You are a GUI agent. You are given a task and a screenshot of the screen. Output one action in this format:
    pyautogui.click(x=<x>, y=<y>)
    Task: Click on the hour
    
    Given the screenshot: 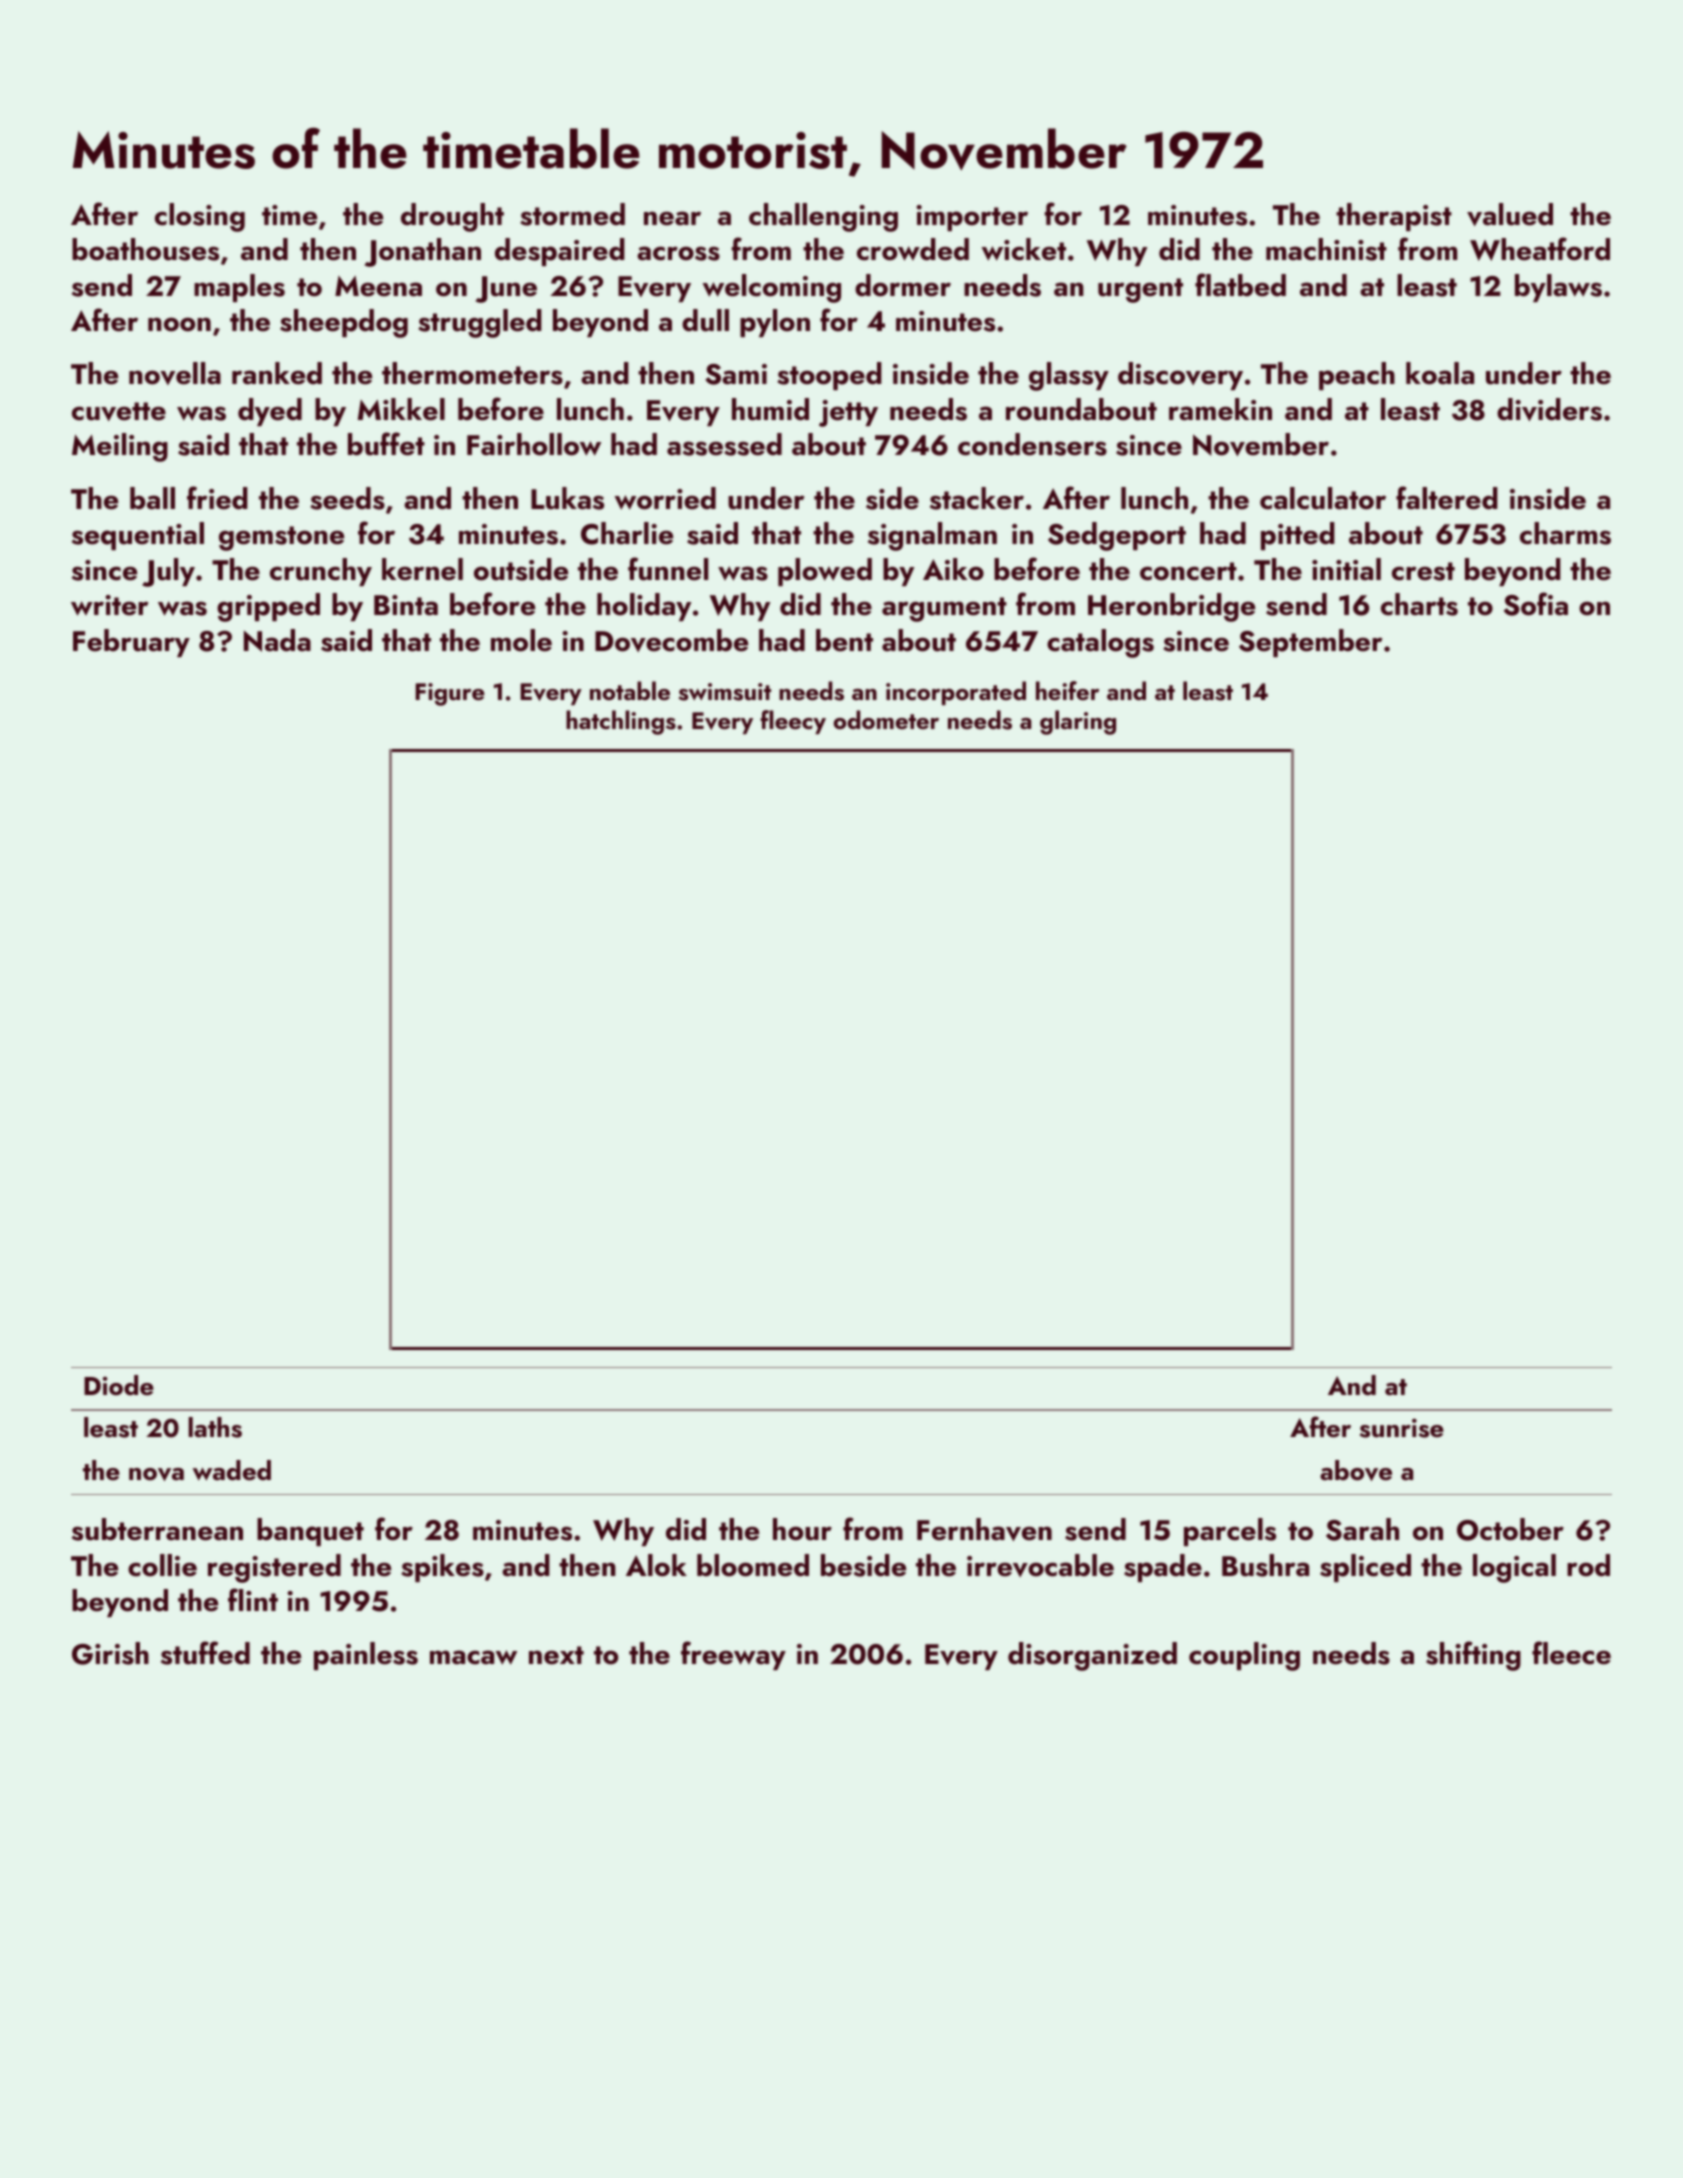 What is the action you would take?
    pyautogui.click(x=802, y=1529)
